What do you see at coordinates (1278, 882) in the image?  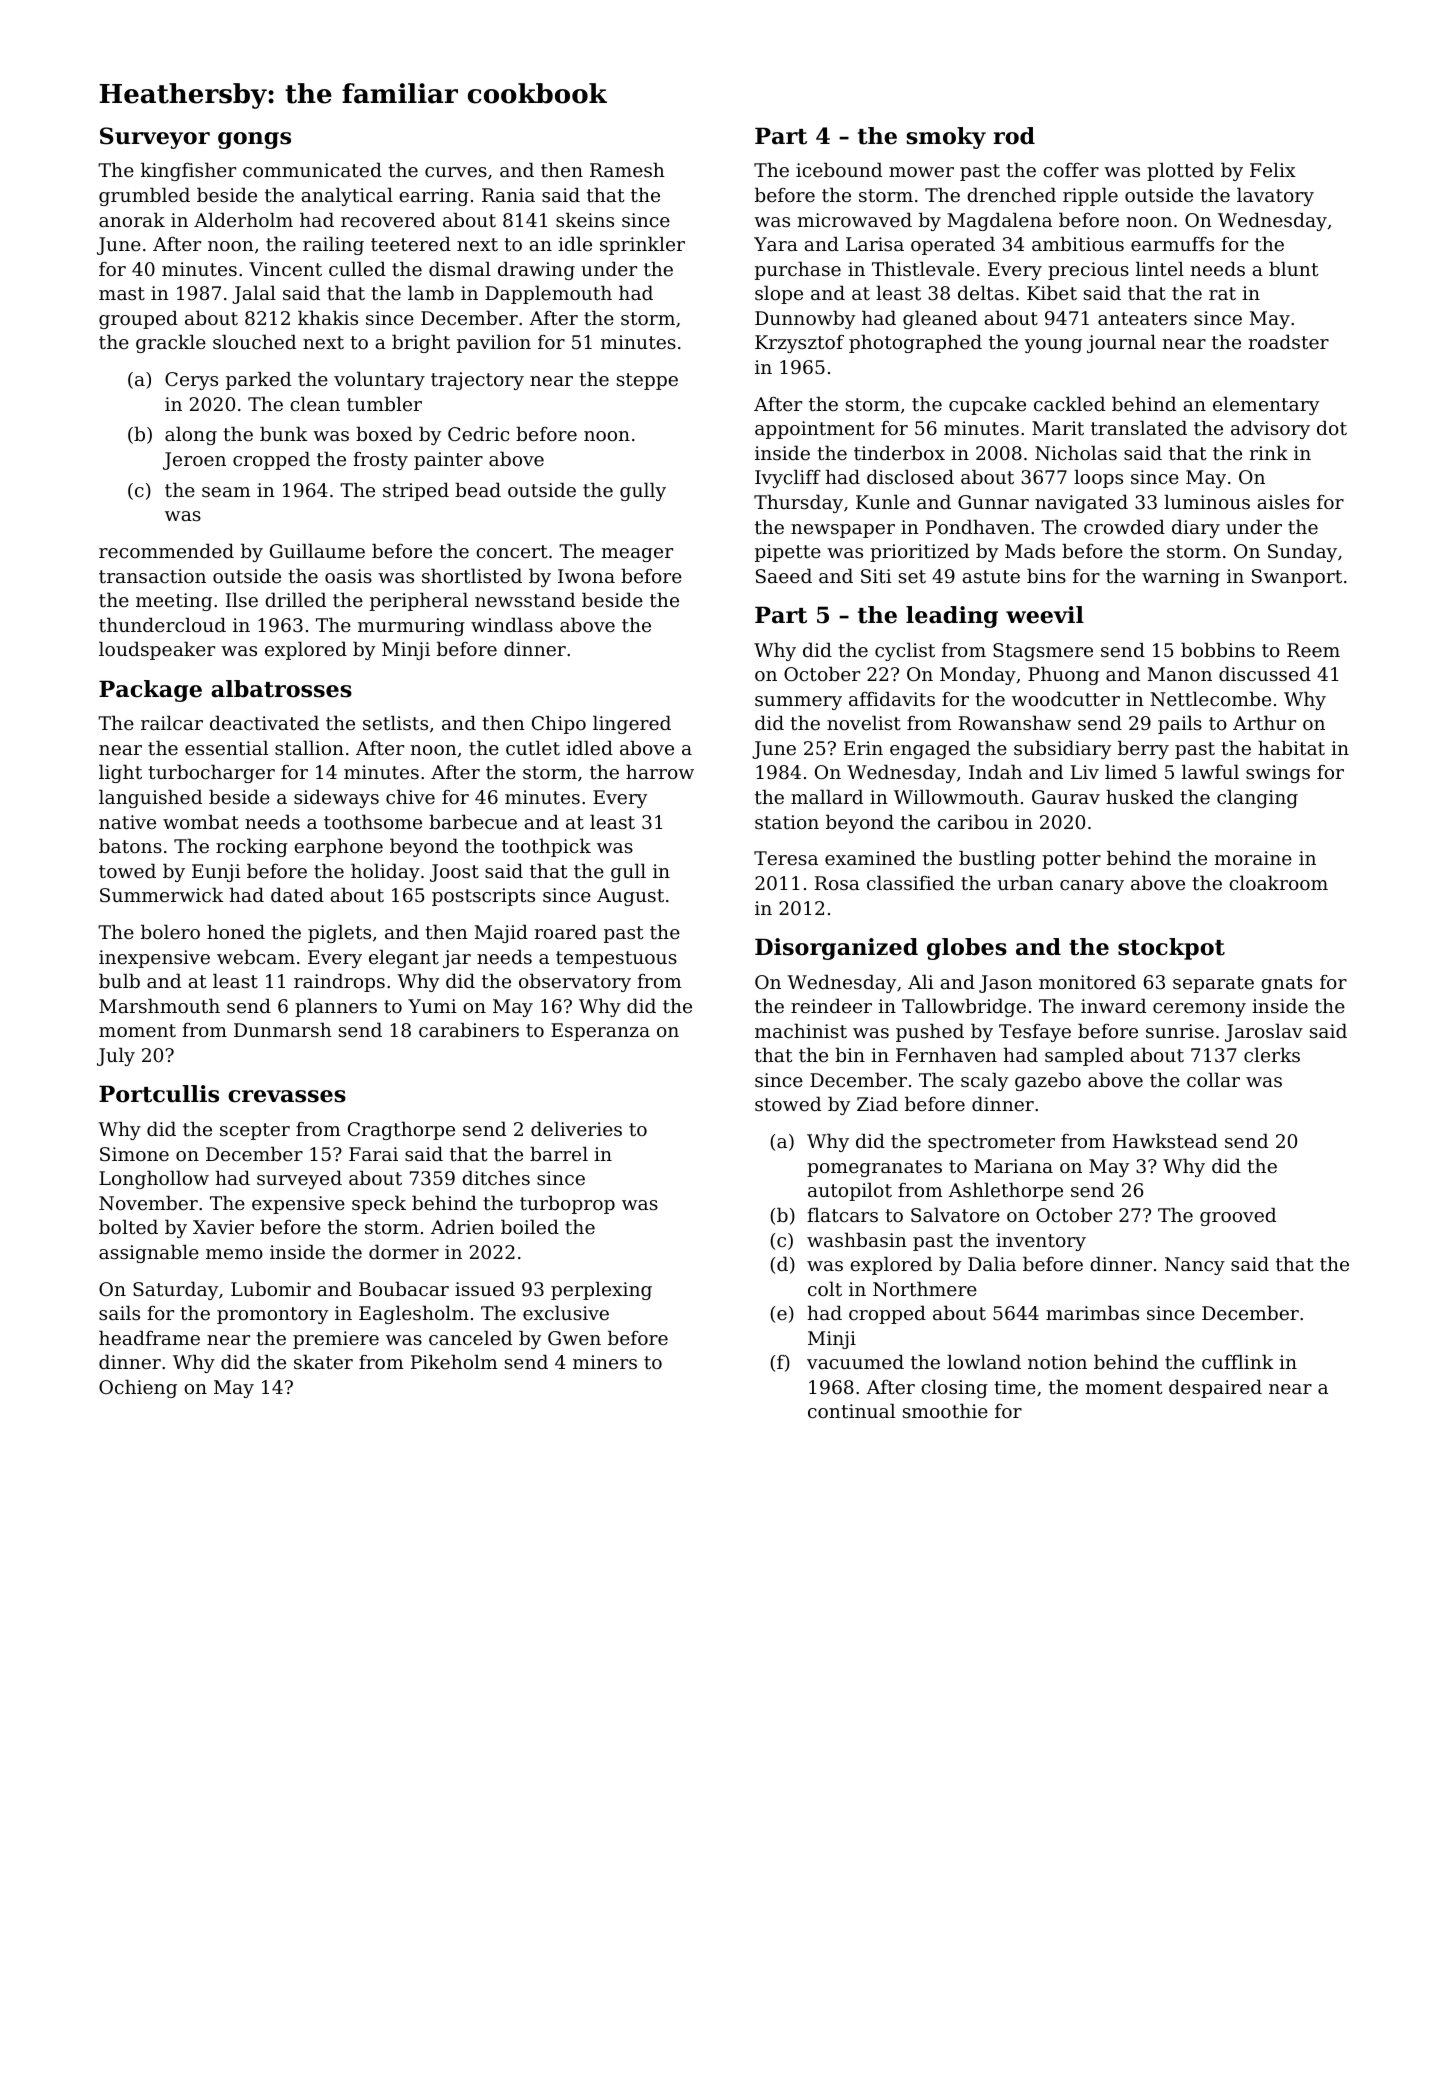 I see `cloakroom` at bounding box center [1278, 882].
